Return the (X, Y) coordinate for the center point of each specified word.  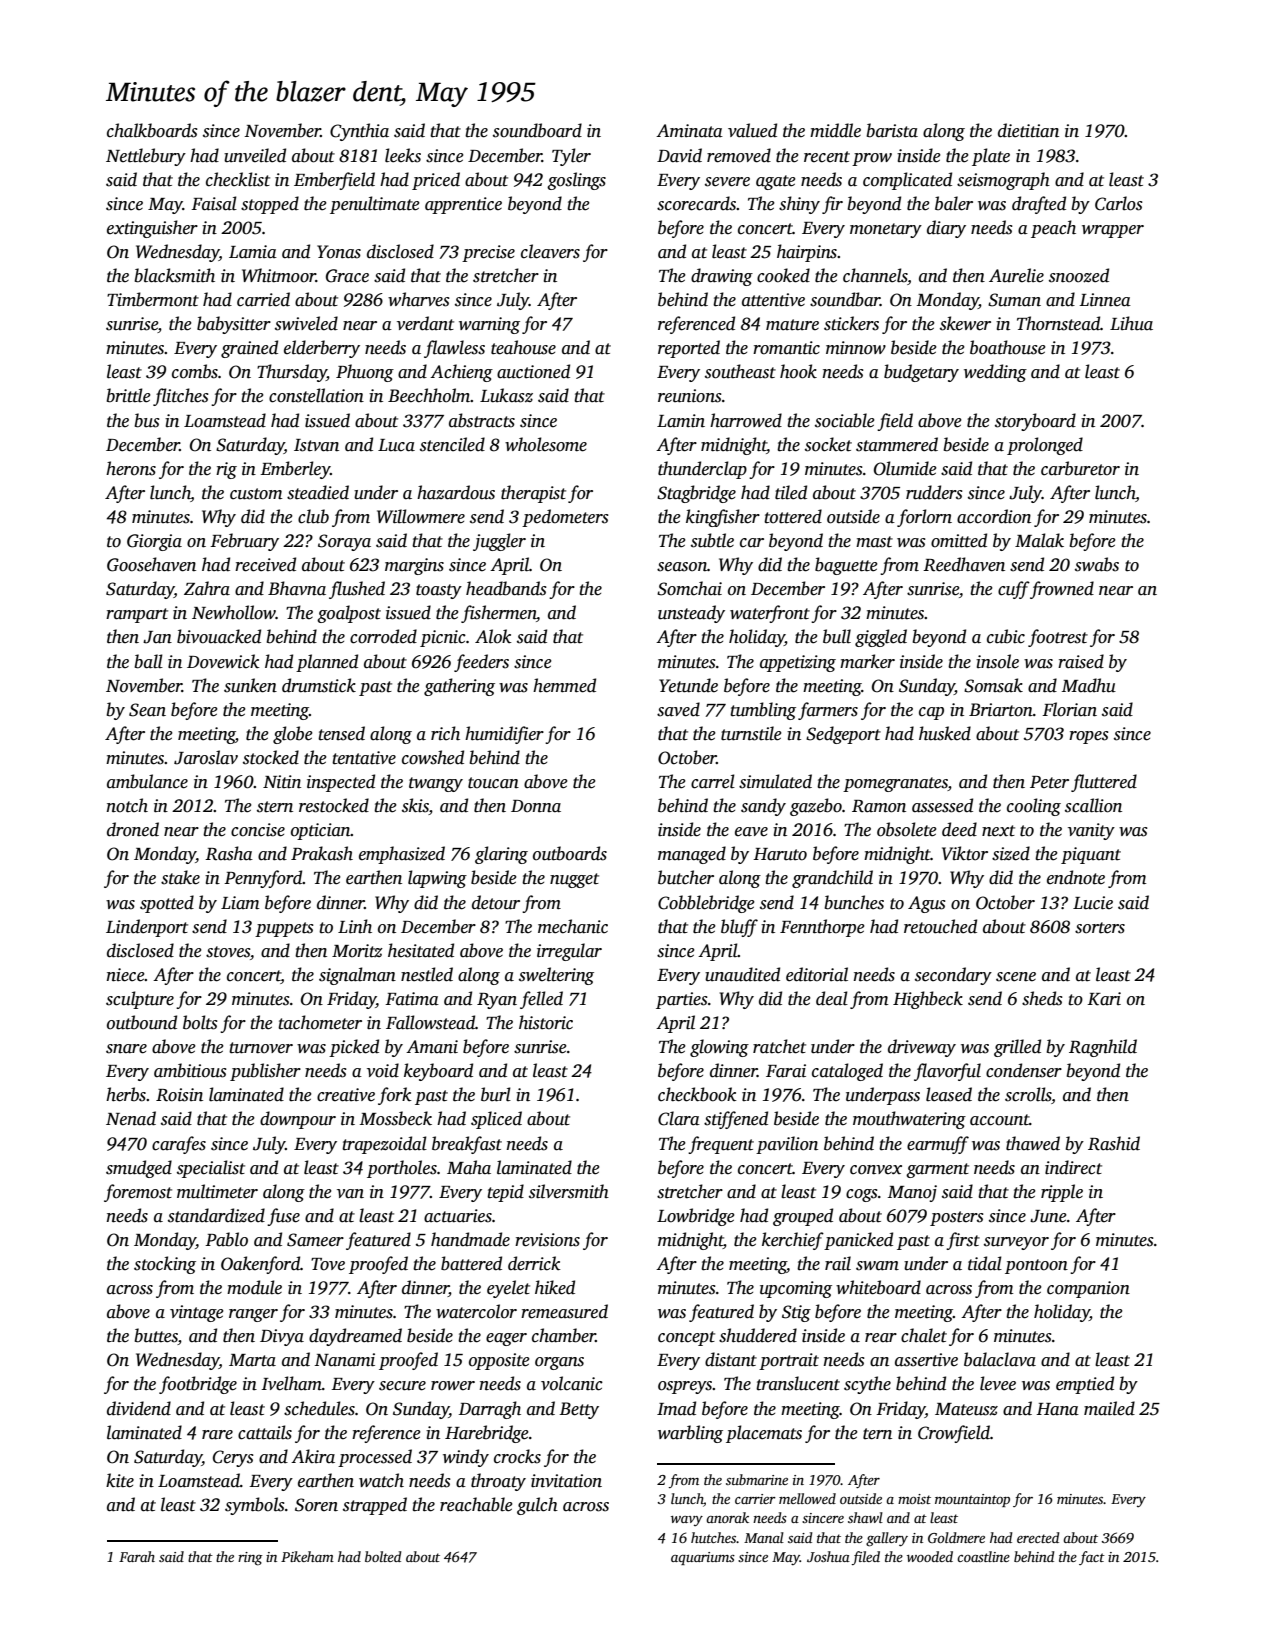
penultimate (375, 205)
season (682, 567)
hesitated (421, 950)
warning (489, 325)
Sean (147, 710)
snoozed (1079, 275)
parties (682, 1000)
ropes (1089, 737)
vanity (1091, 831)
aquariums (703, 1558)
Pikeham (307, 1556)
